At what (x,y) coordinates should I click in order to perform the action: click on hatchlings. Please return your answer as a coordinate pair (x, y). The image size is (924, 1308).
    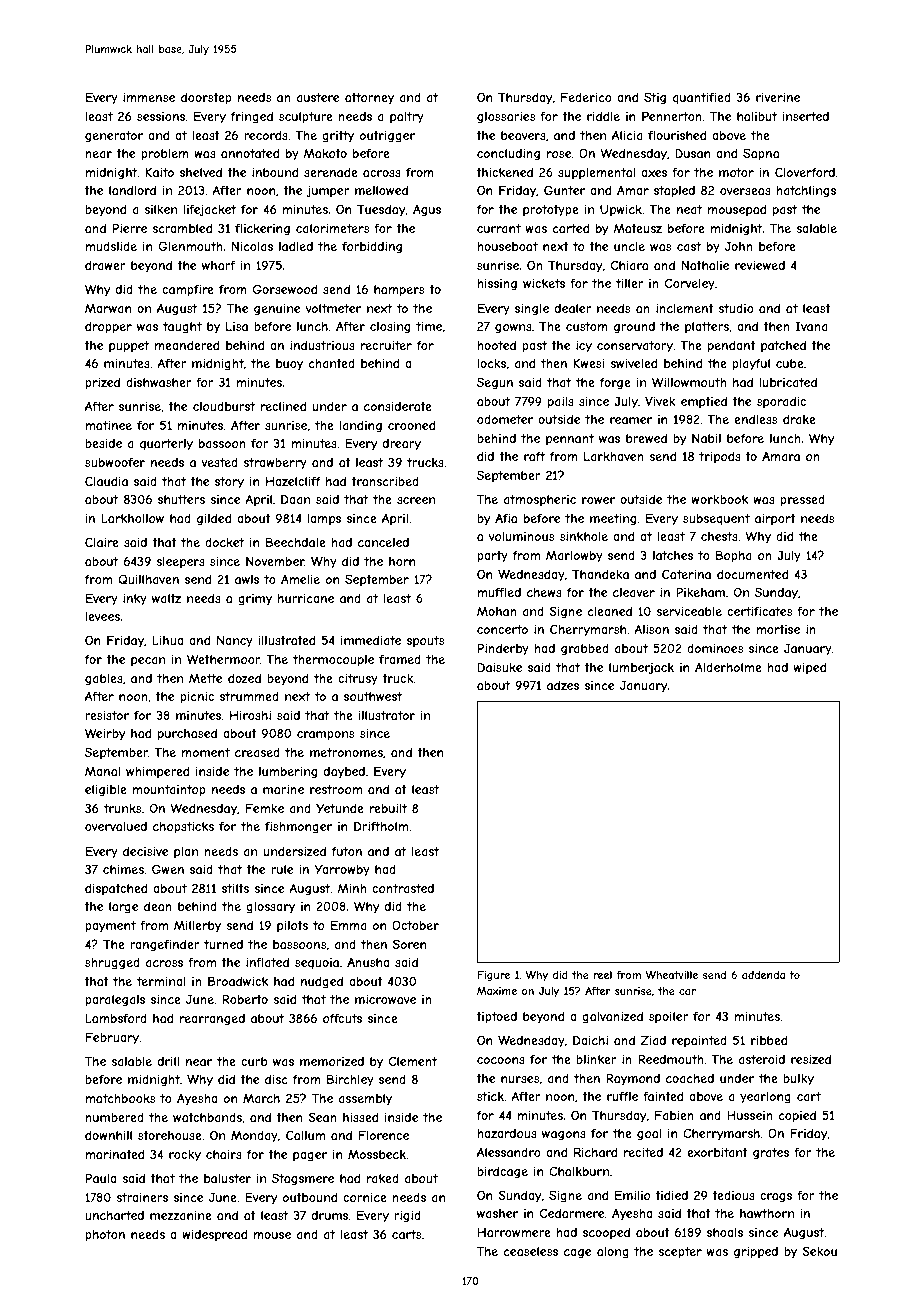
    Looking at the image, I should click on (806, 192).
